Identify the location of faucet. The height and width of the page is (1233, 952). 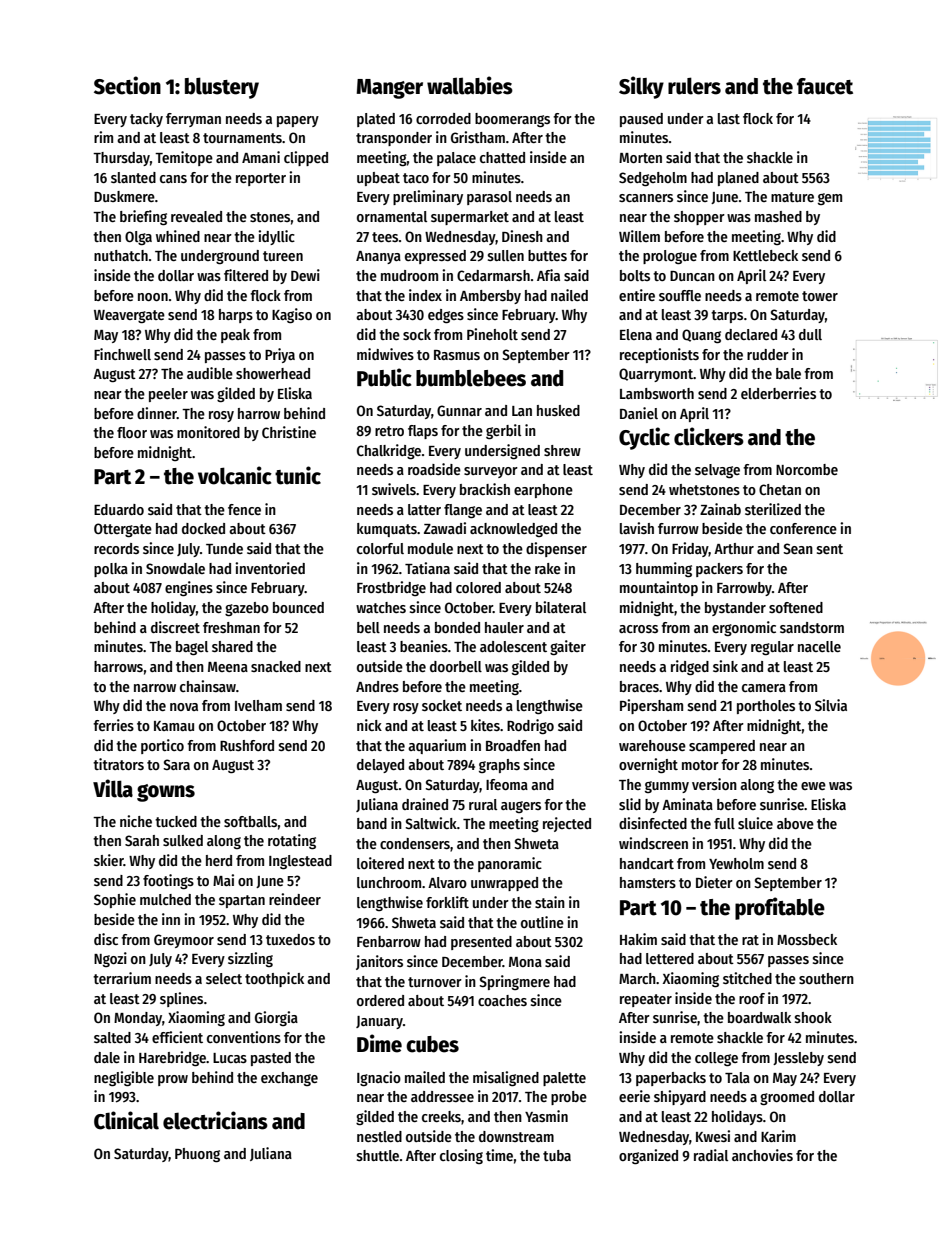
(825, 86).
